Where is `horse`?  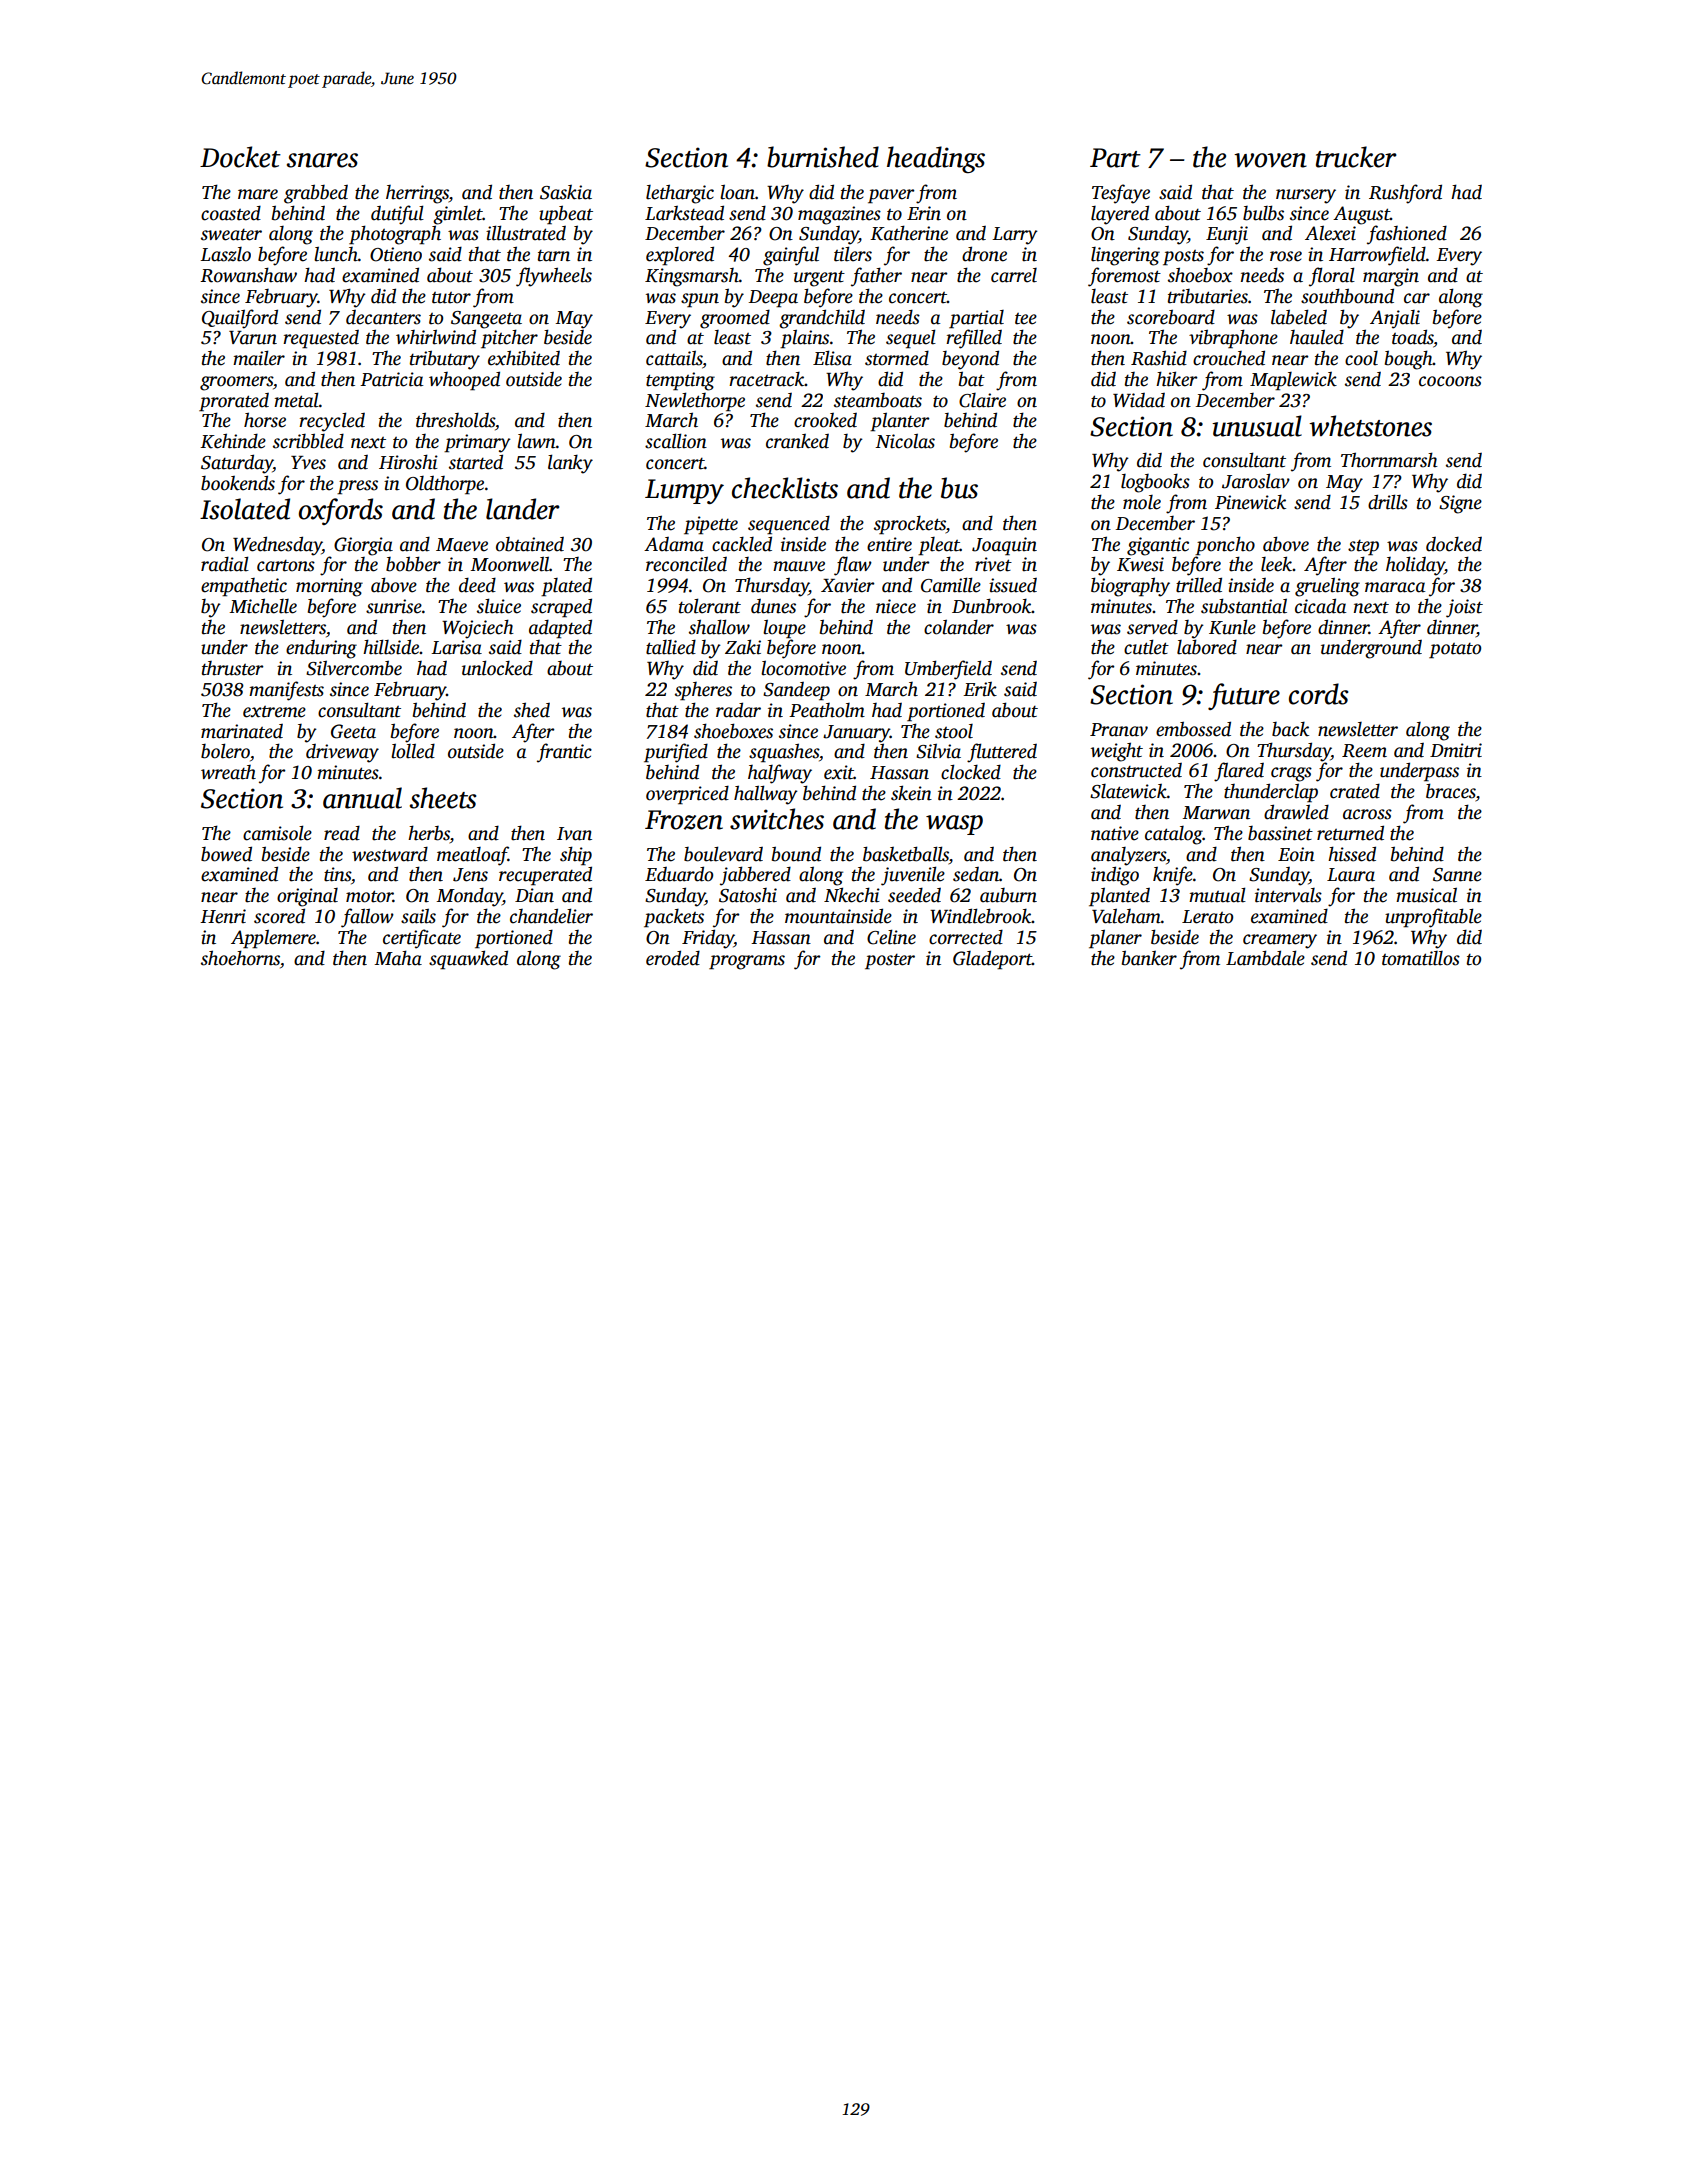 horse is located at coordinates (265, 420).
